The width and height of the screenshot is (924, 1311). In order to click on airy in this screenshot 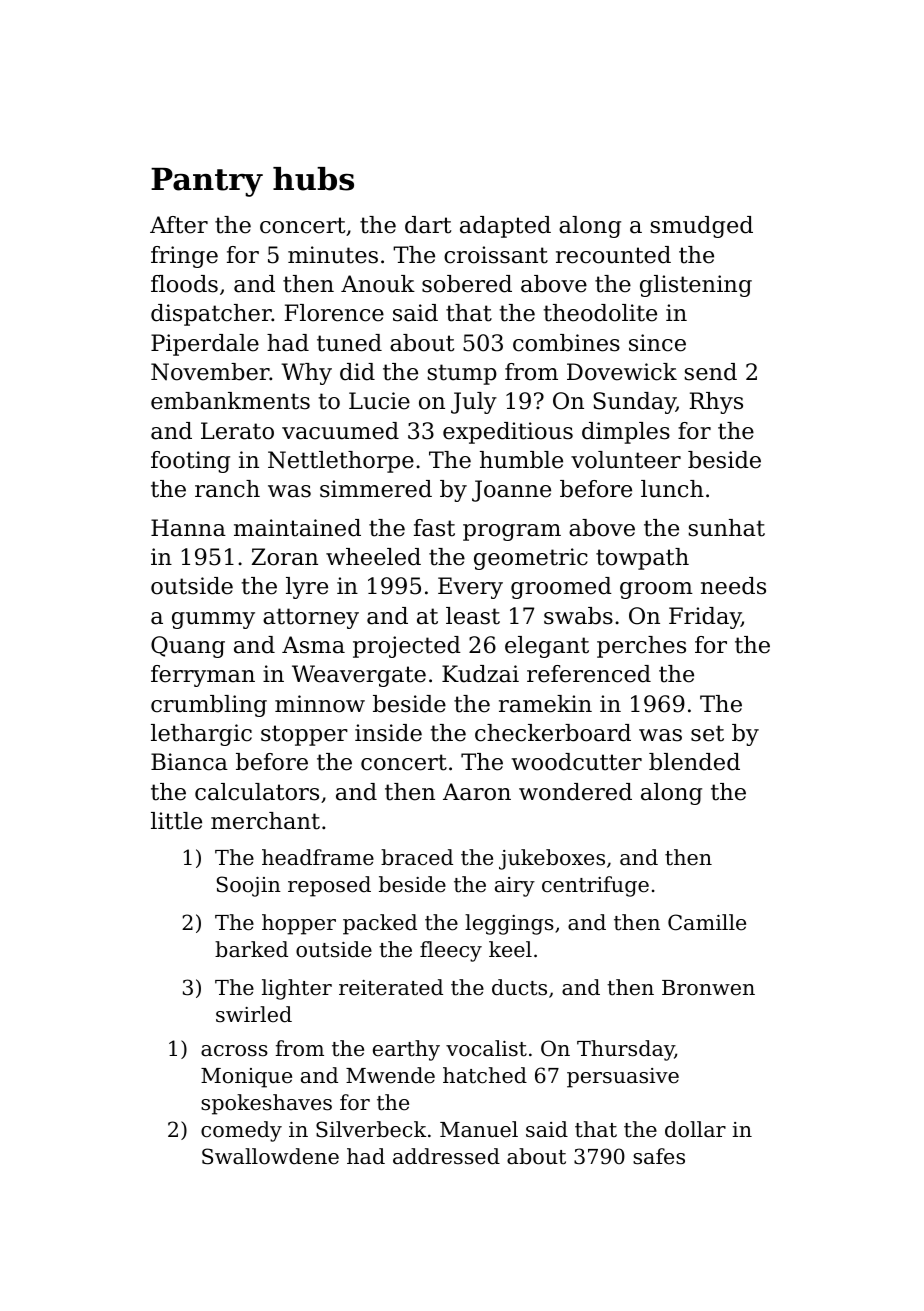, I will do `click(515, 887)`.
